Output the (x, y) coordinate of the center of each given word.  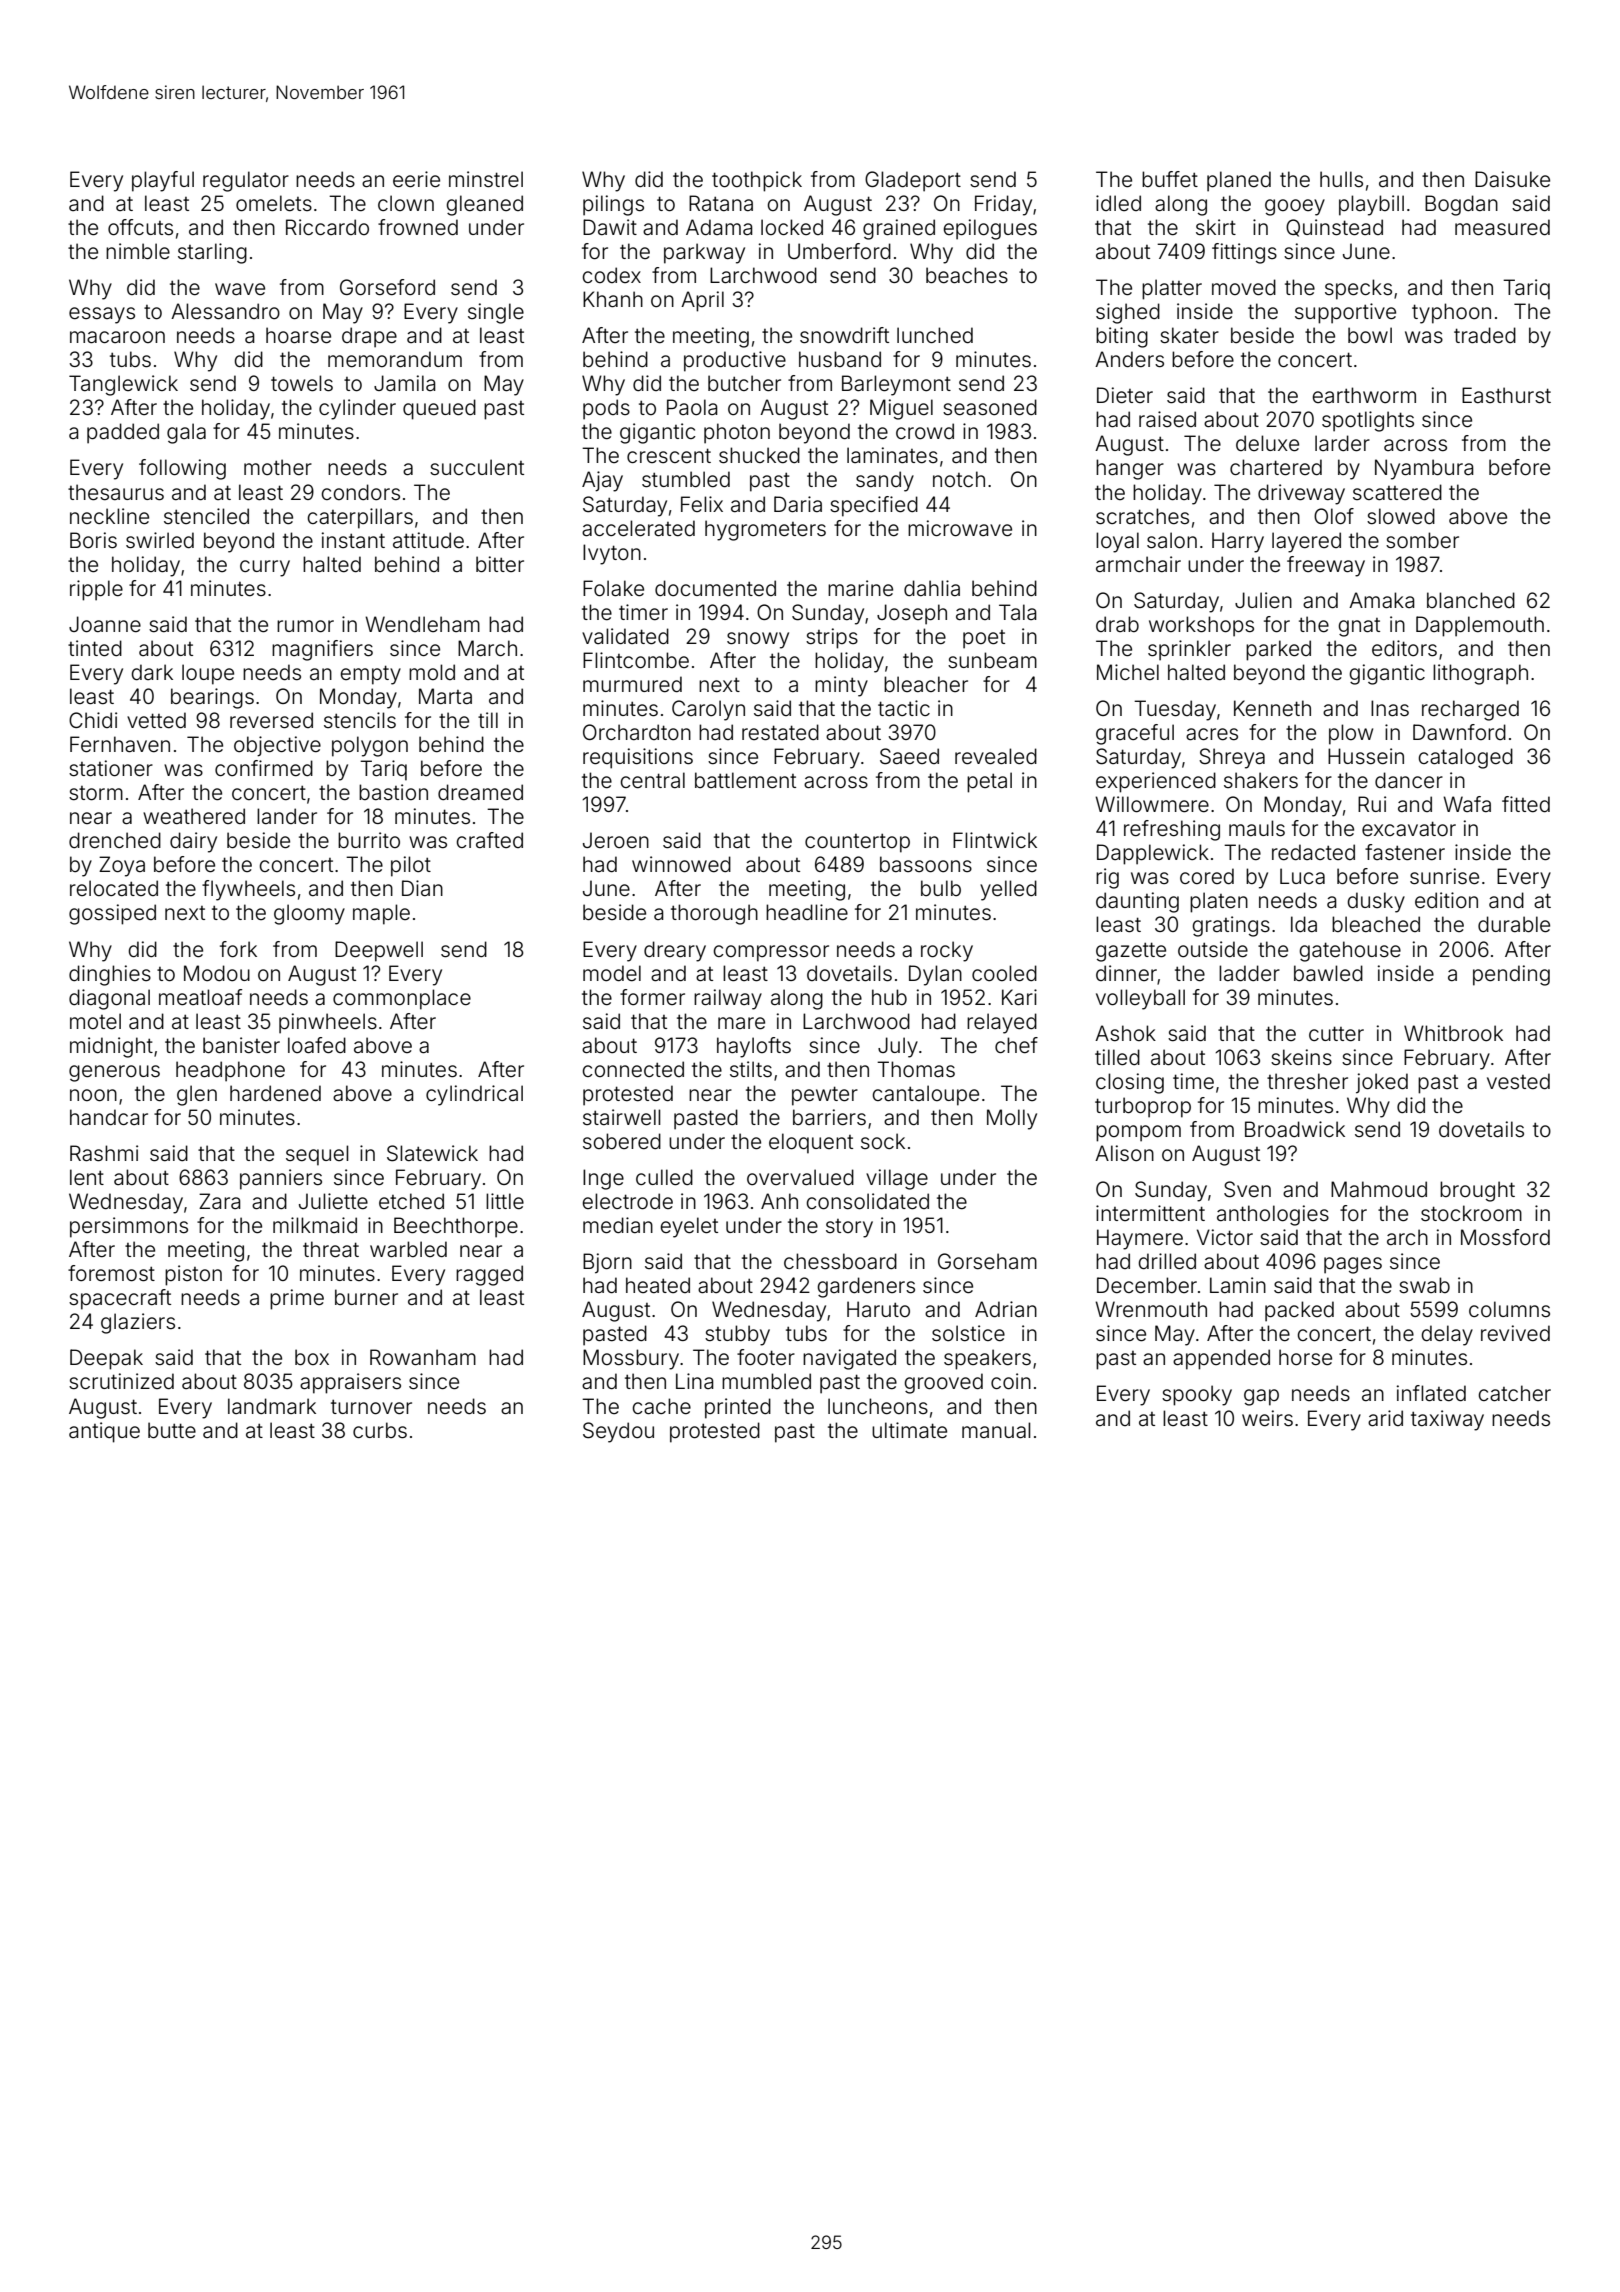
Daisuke (1512, 179)
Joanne (105, 624)
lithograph (1480, 674)
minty (841, 686)
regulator (246, 181)
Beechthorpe (456, 1227)
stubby (737, 1335)
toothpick (757, 181)
